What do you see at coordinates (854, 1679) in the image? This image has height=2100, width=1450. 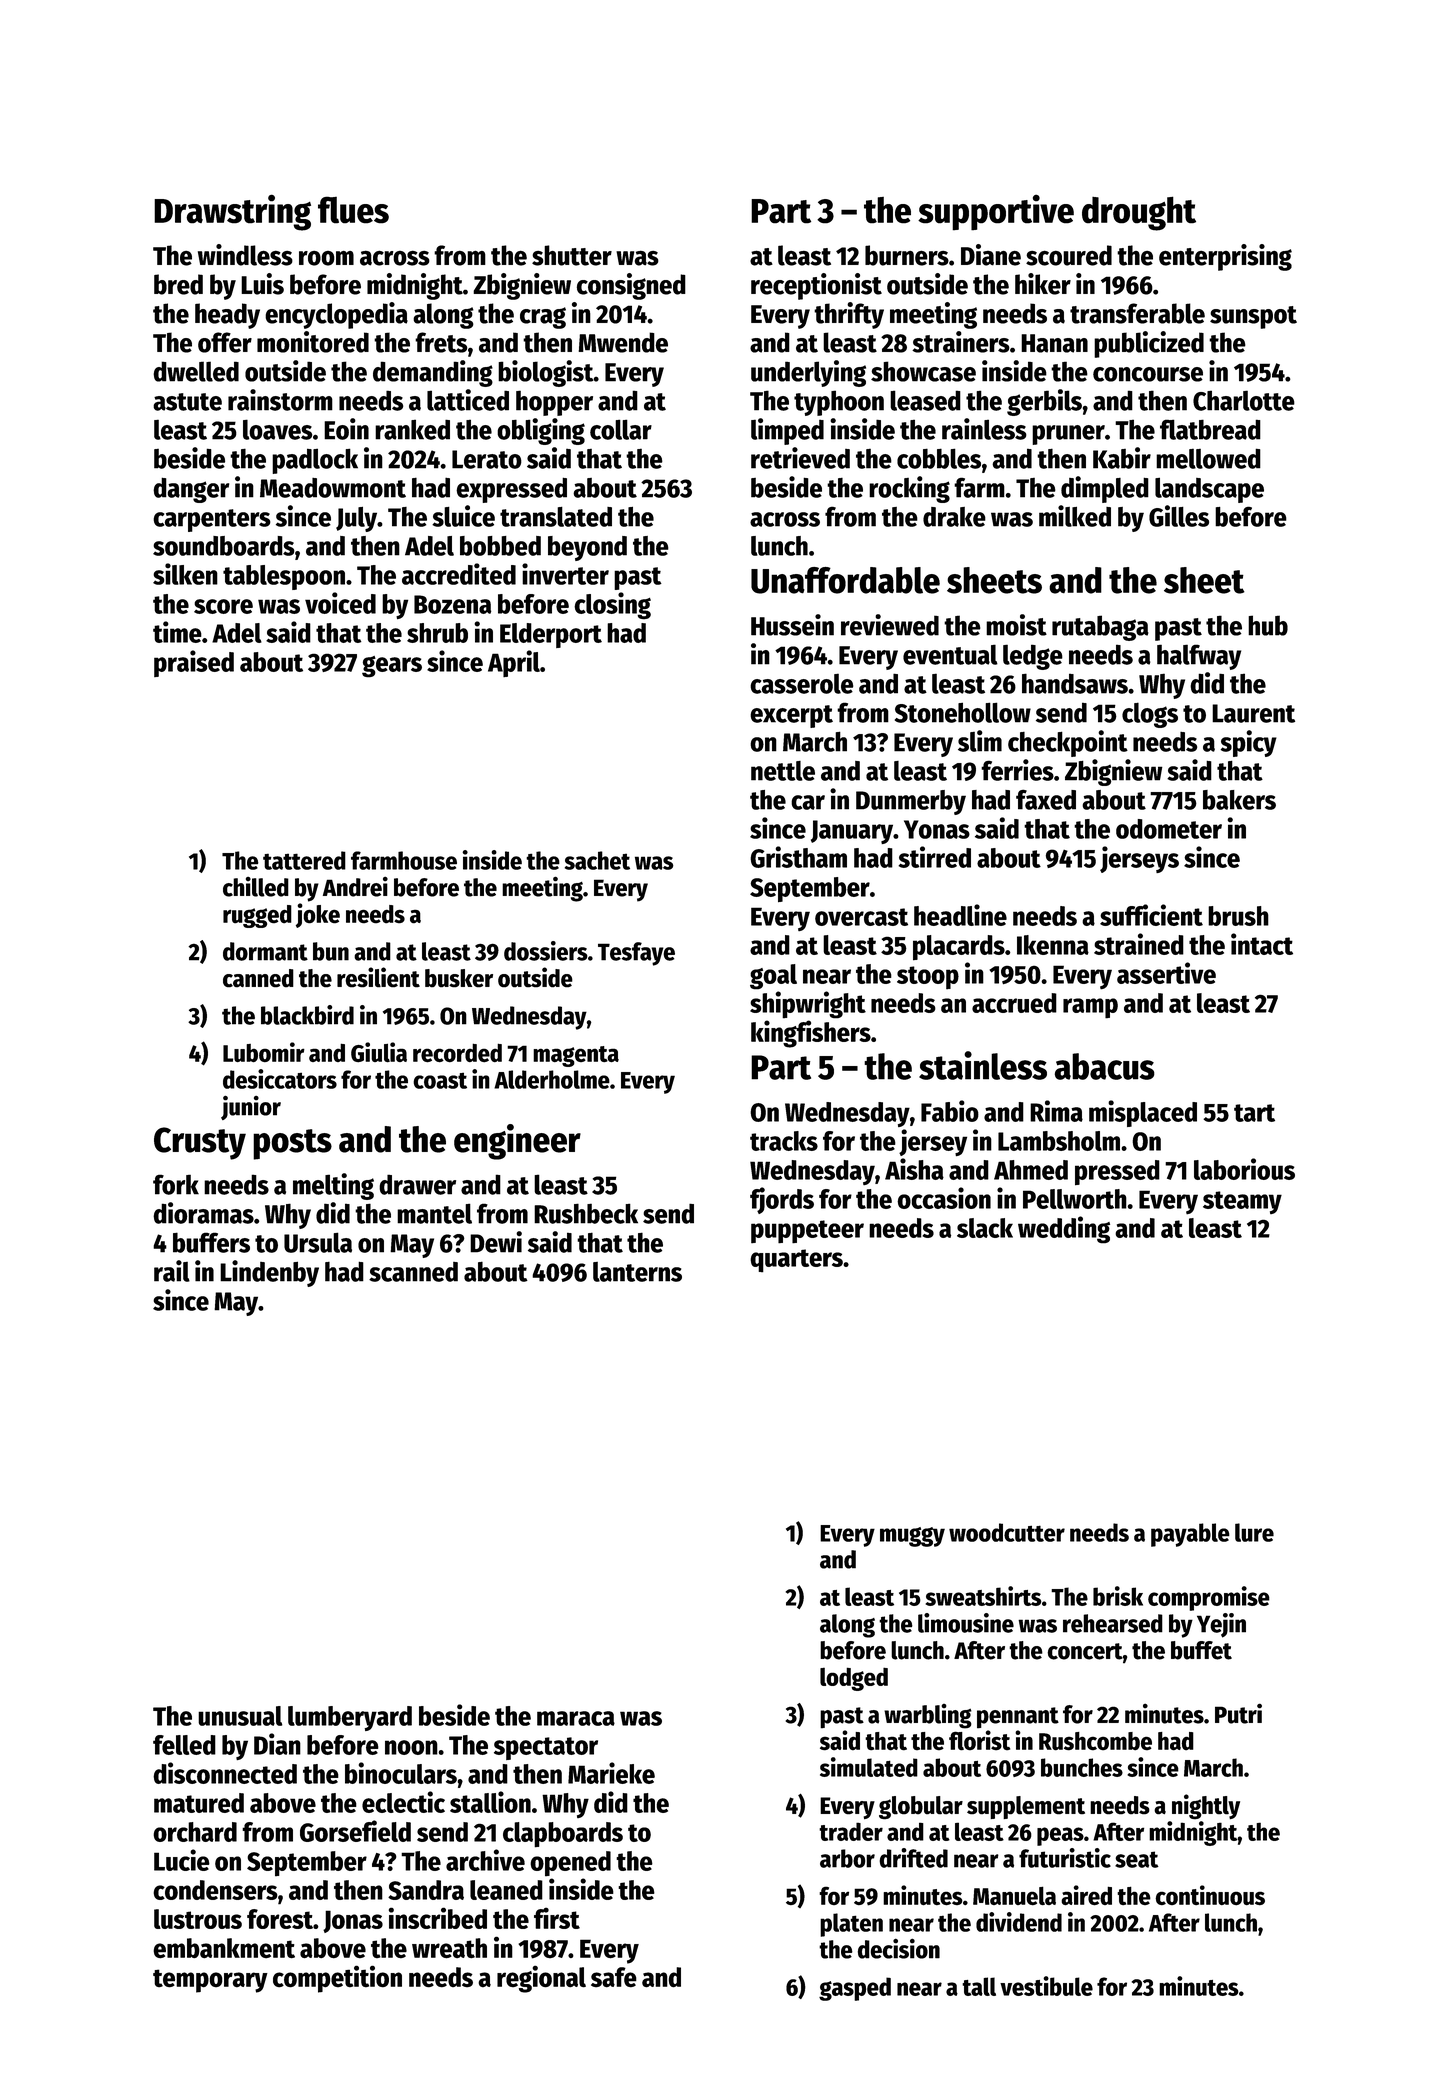 I see `lodged` at bounding box center [854, 1679].
